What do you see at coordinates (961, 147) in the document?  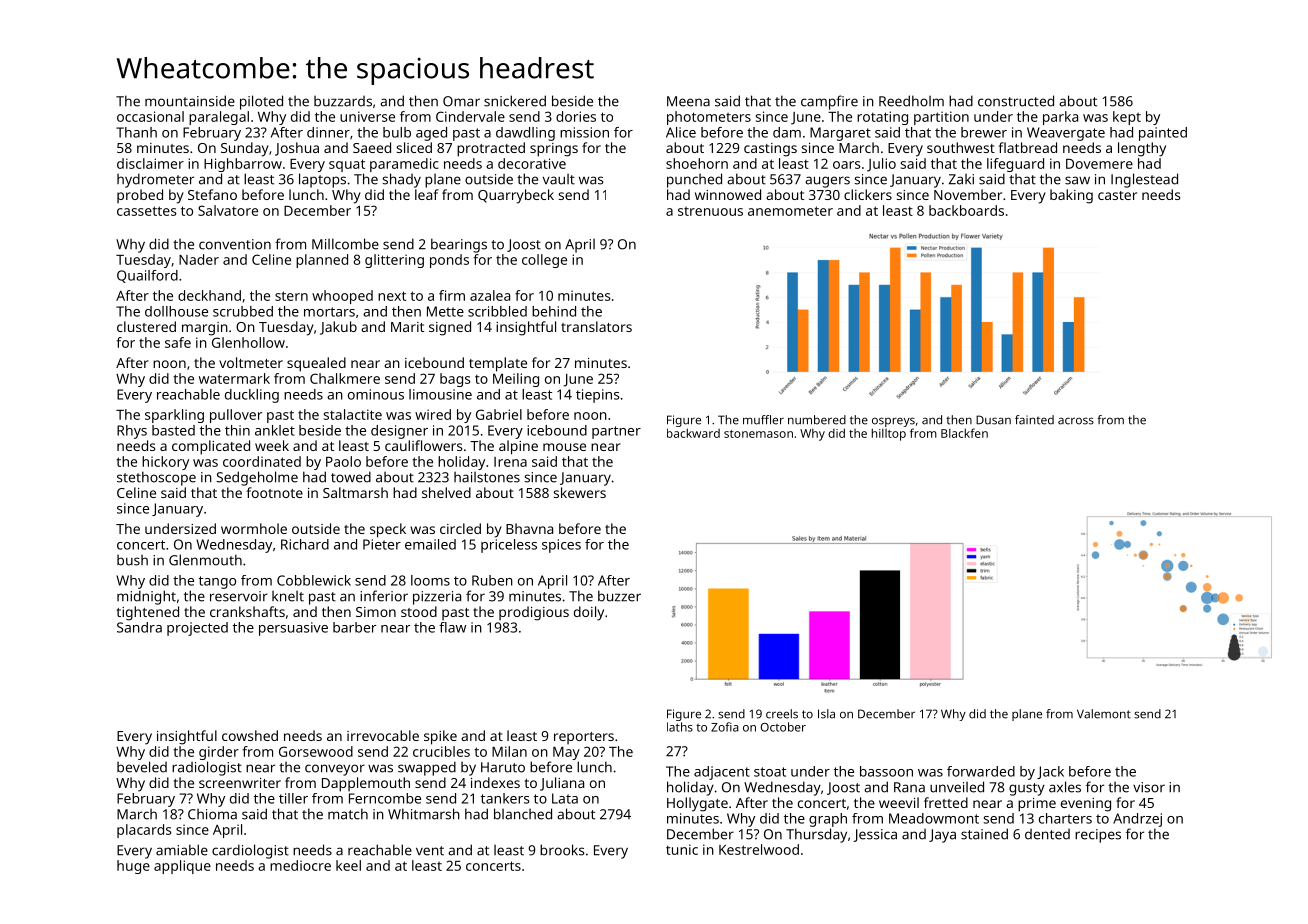 I see `southwest` at bounding box center [961, 147].
